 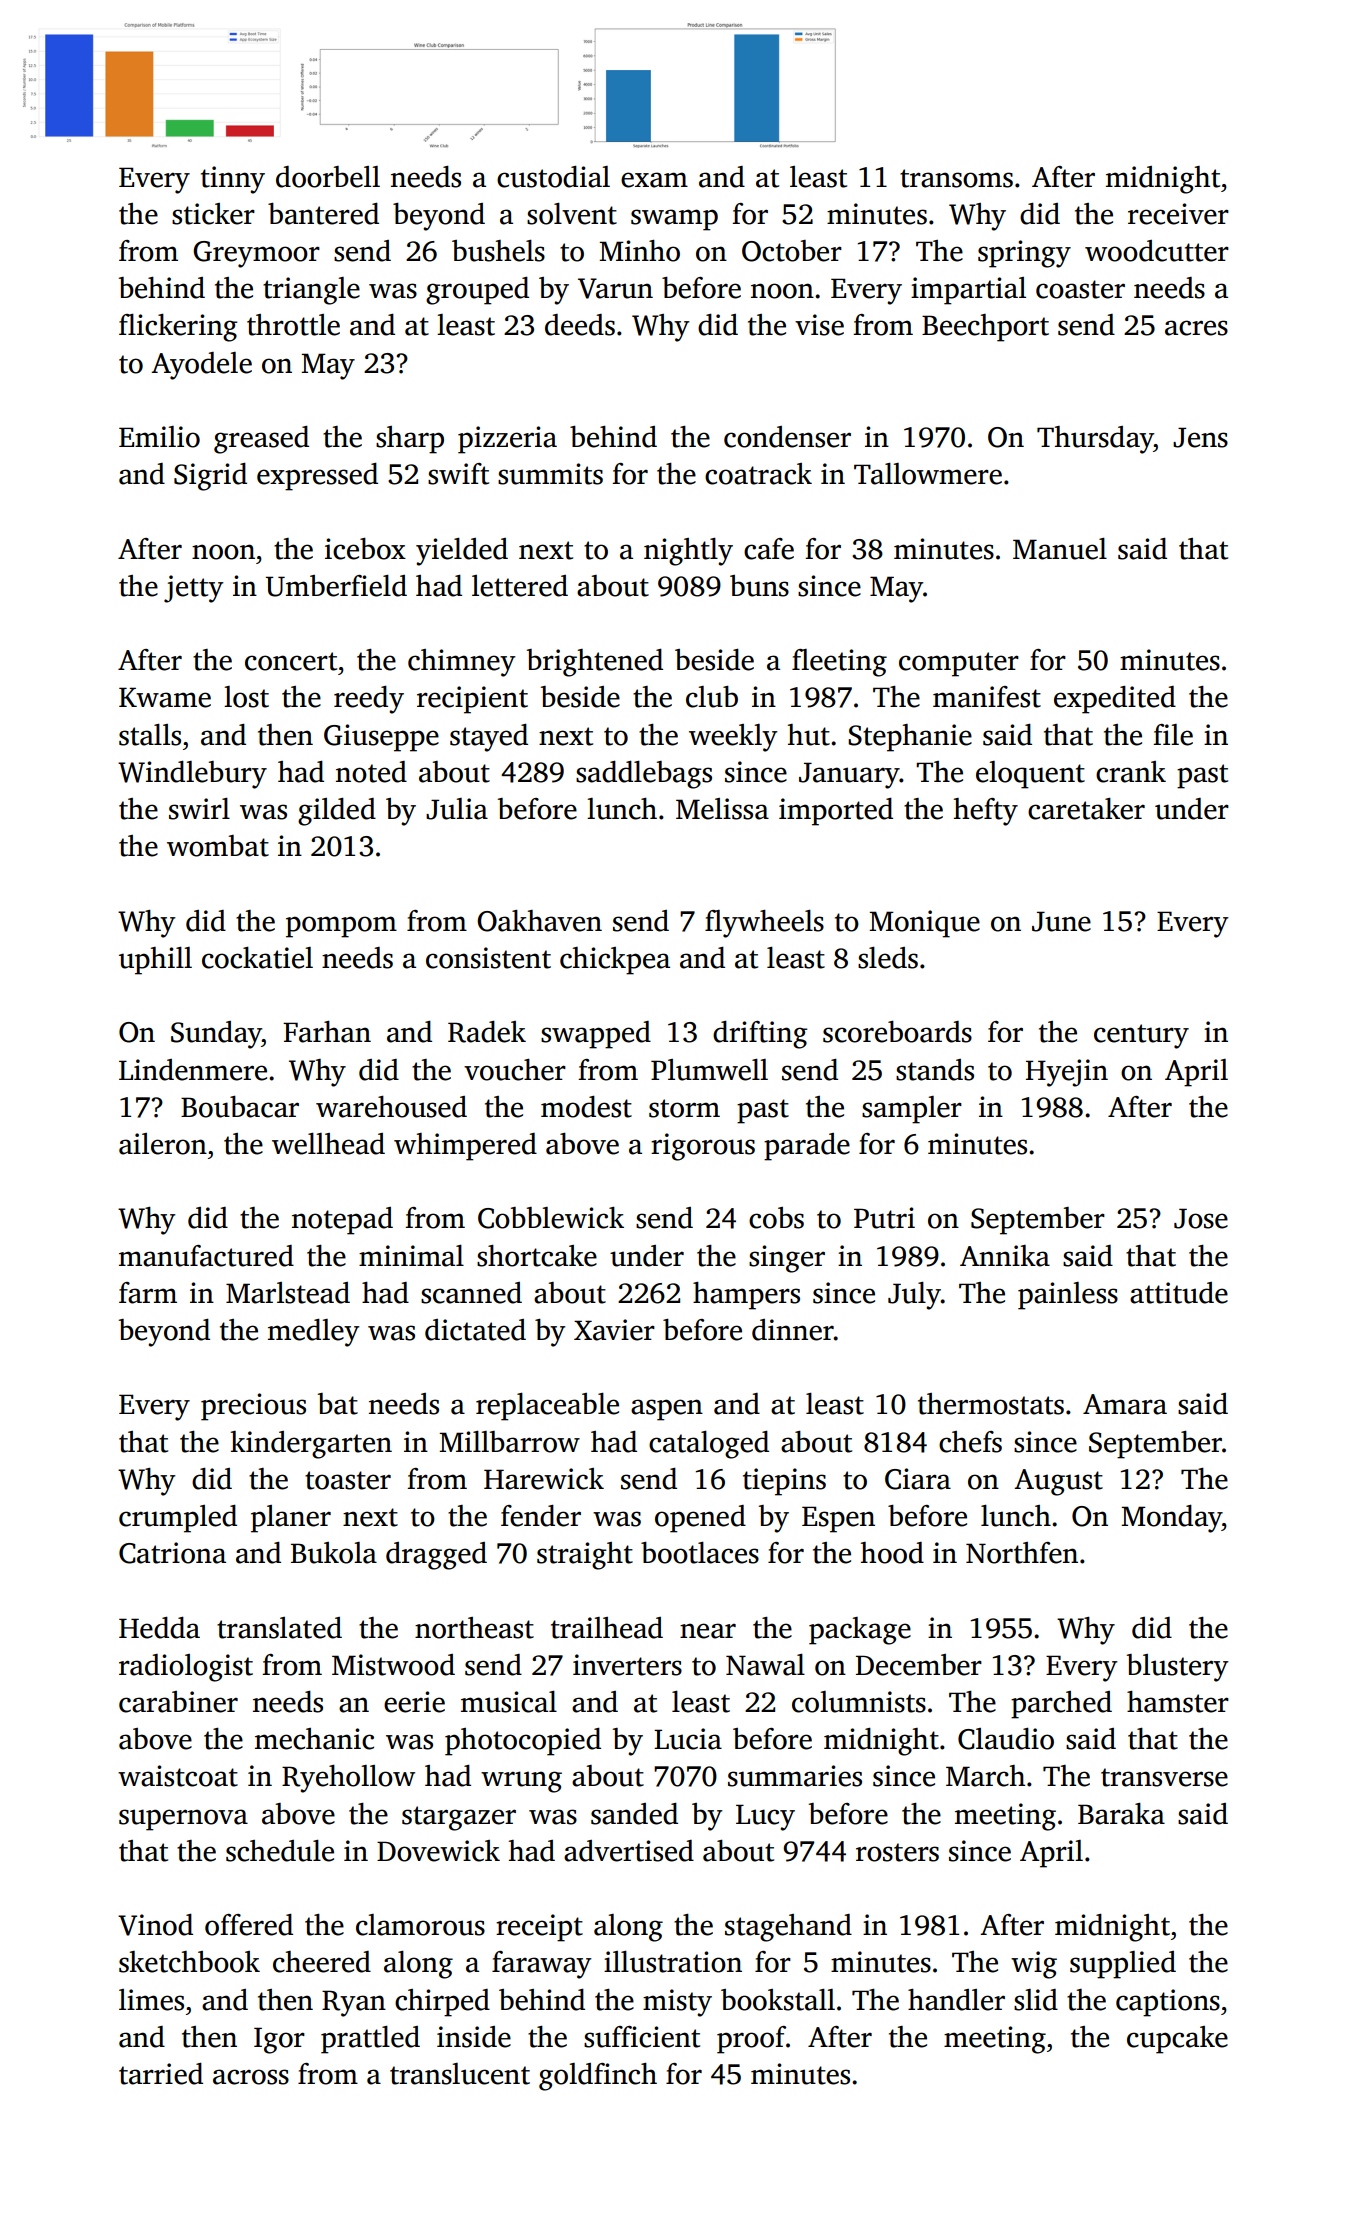 I want to click on tarried, so click(x=161, y=2074).
